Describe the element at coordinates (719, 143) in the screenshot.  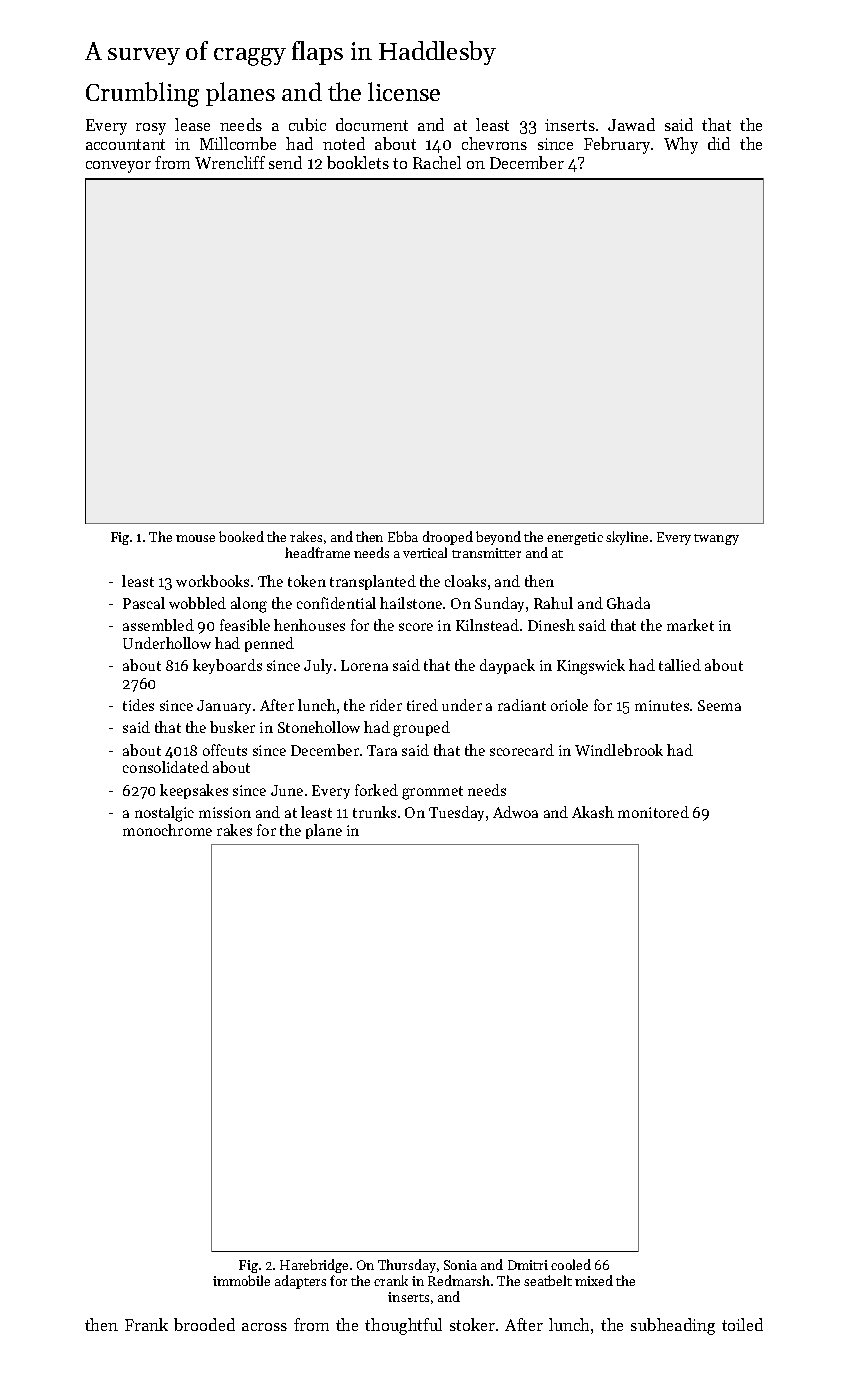
I see `did` at that location.
